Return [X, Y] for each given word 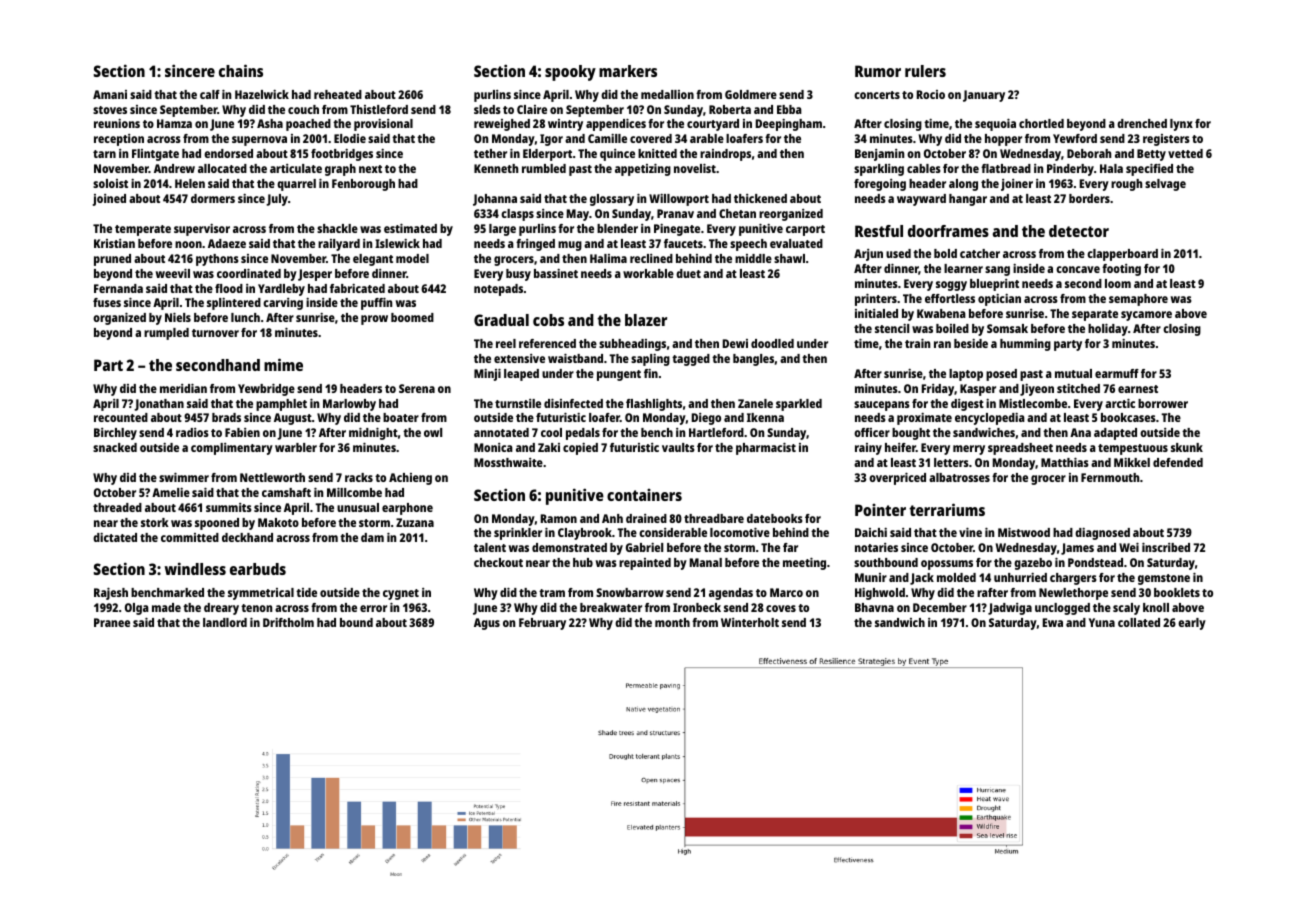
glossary [612, 200]
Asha [270, 123]
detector [1079, 231]
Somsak [1007, 328]
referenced [547, 343]
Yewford [1075, 138]
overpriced [897, 479]
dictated [115, 537]
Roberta [730, 109]
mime [283, 364]
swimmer [184, 477]
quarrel [296, 185]
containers [644, 495]
